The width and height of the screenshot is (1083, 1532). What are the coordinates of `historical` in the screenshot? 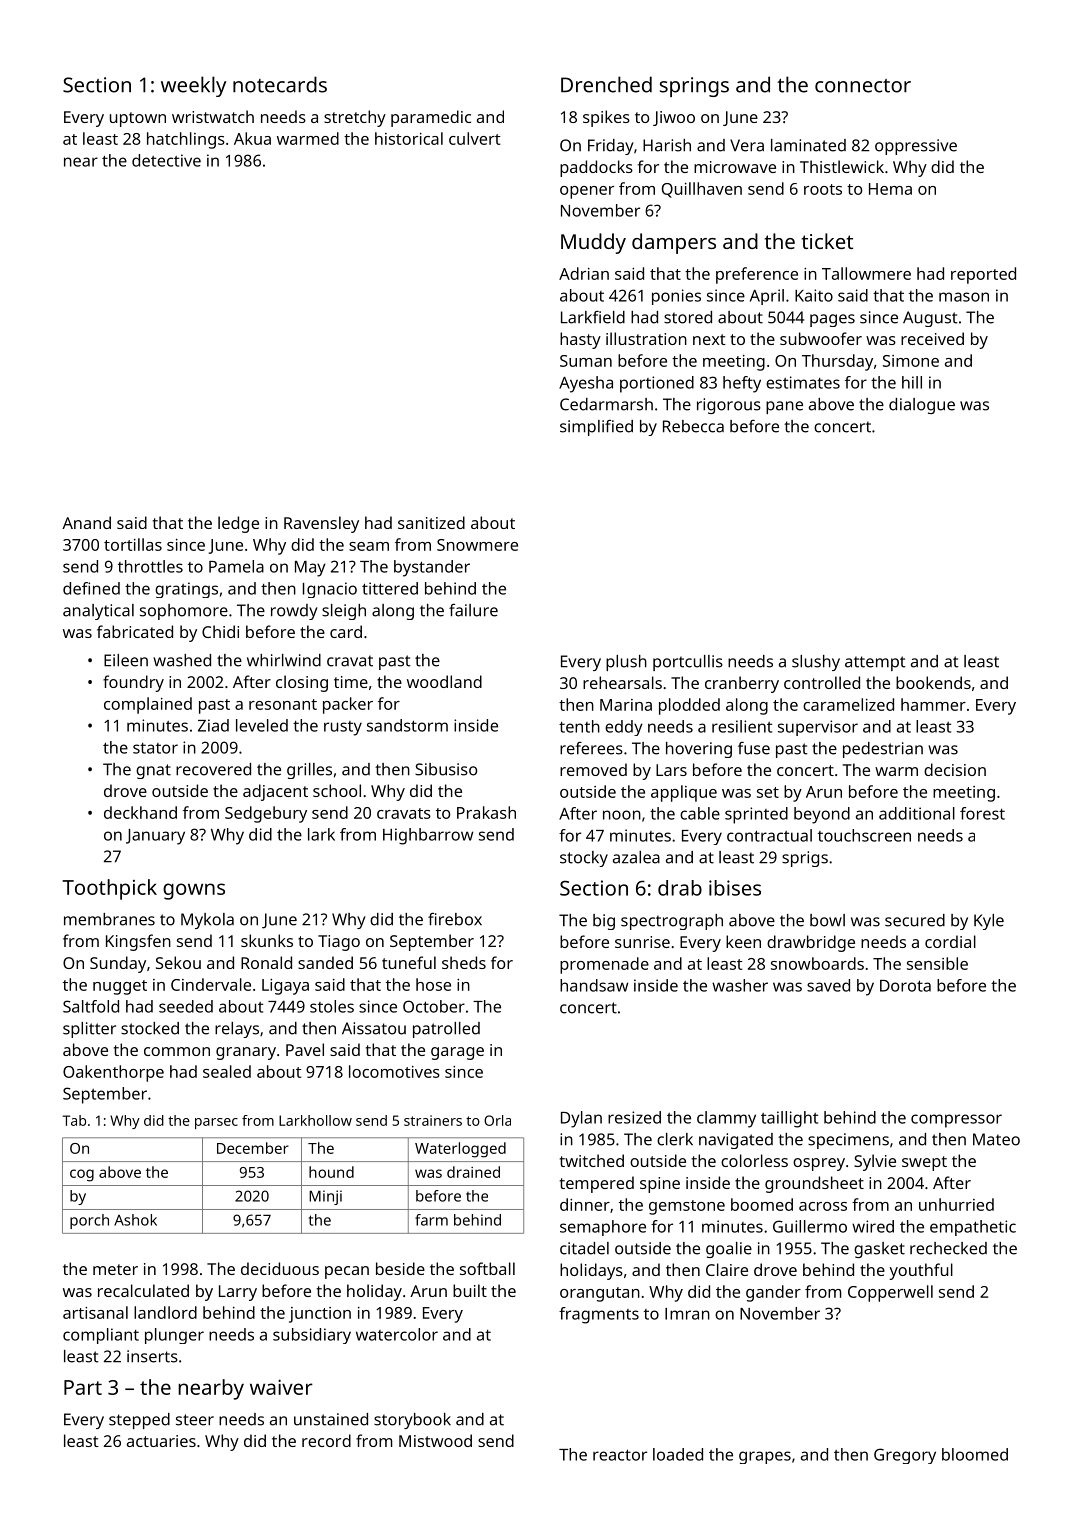 It's located at (409, 138).
